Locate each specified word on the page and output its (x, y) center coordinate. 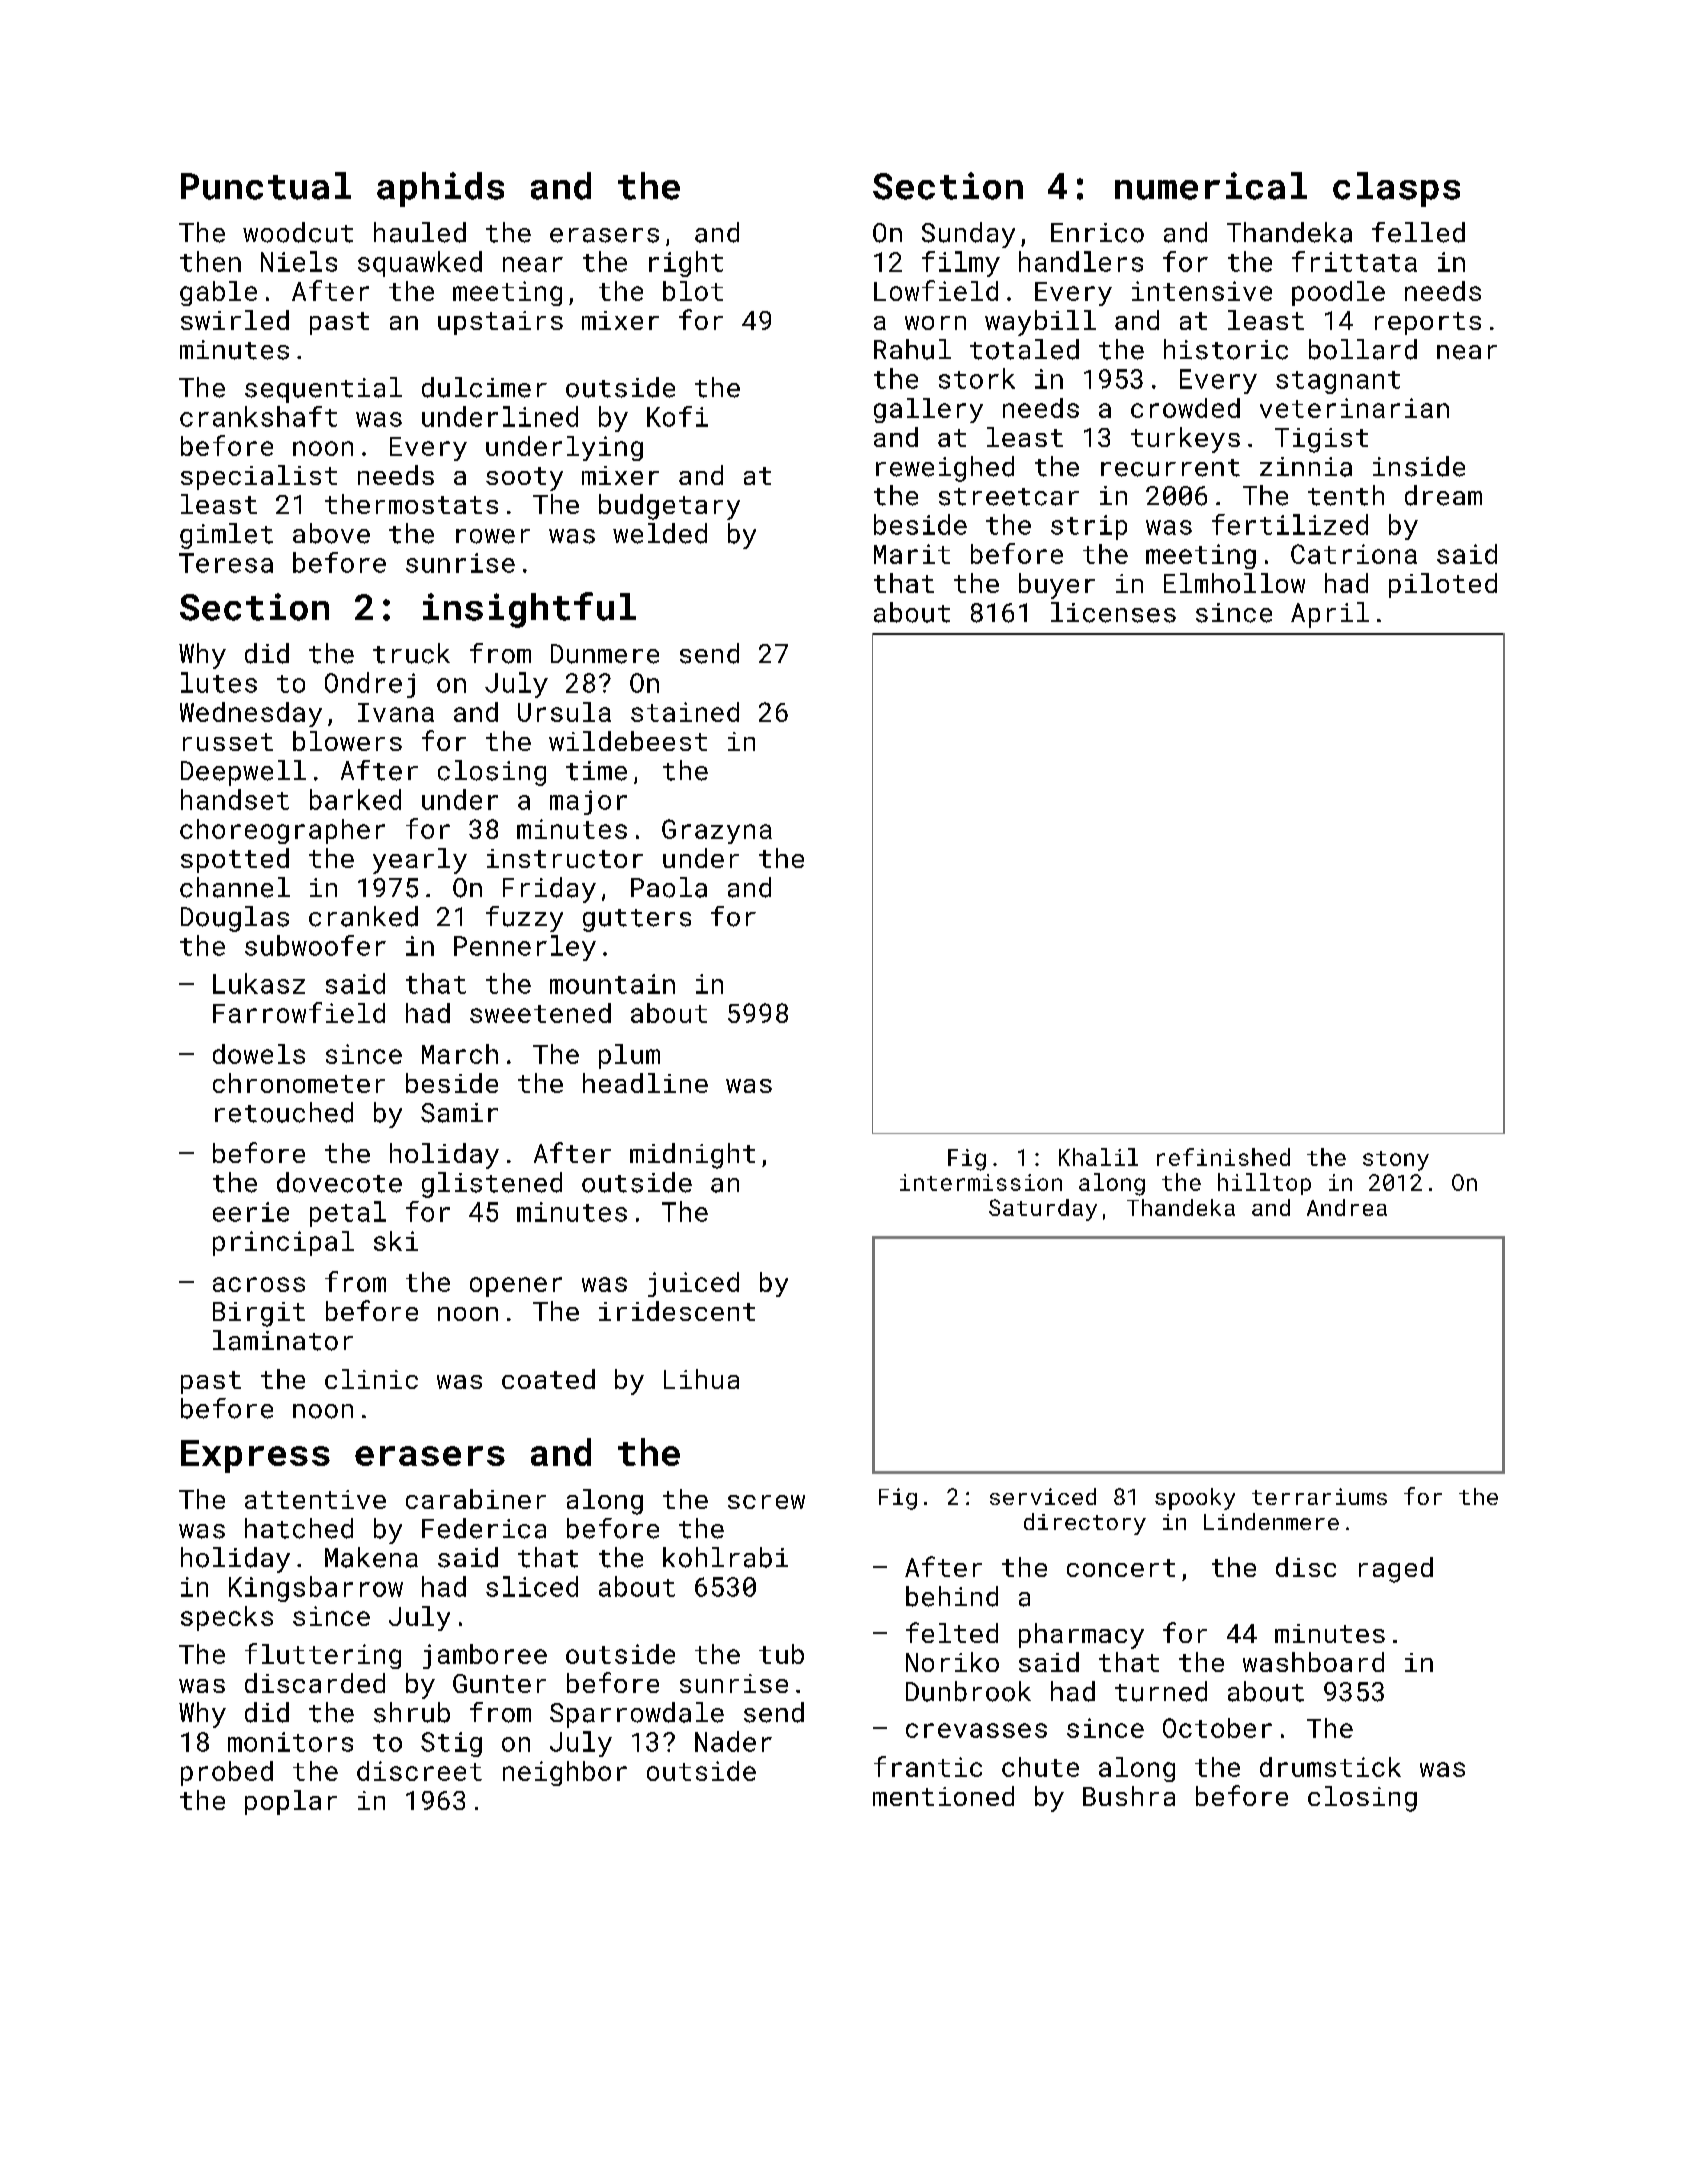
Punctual (266, 186)
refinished (1223, 1157)
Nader (733, 1741)
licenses (1113, 612)
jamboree (485, 1656)
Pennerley (525, 948)
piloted (1443, 585)
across (259, 1284)
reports (1428, 323)
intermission (981, 1182)
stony (1396, 1161)
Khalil (1098, 1157)
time (596, 771)
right (686, 264)
